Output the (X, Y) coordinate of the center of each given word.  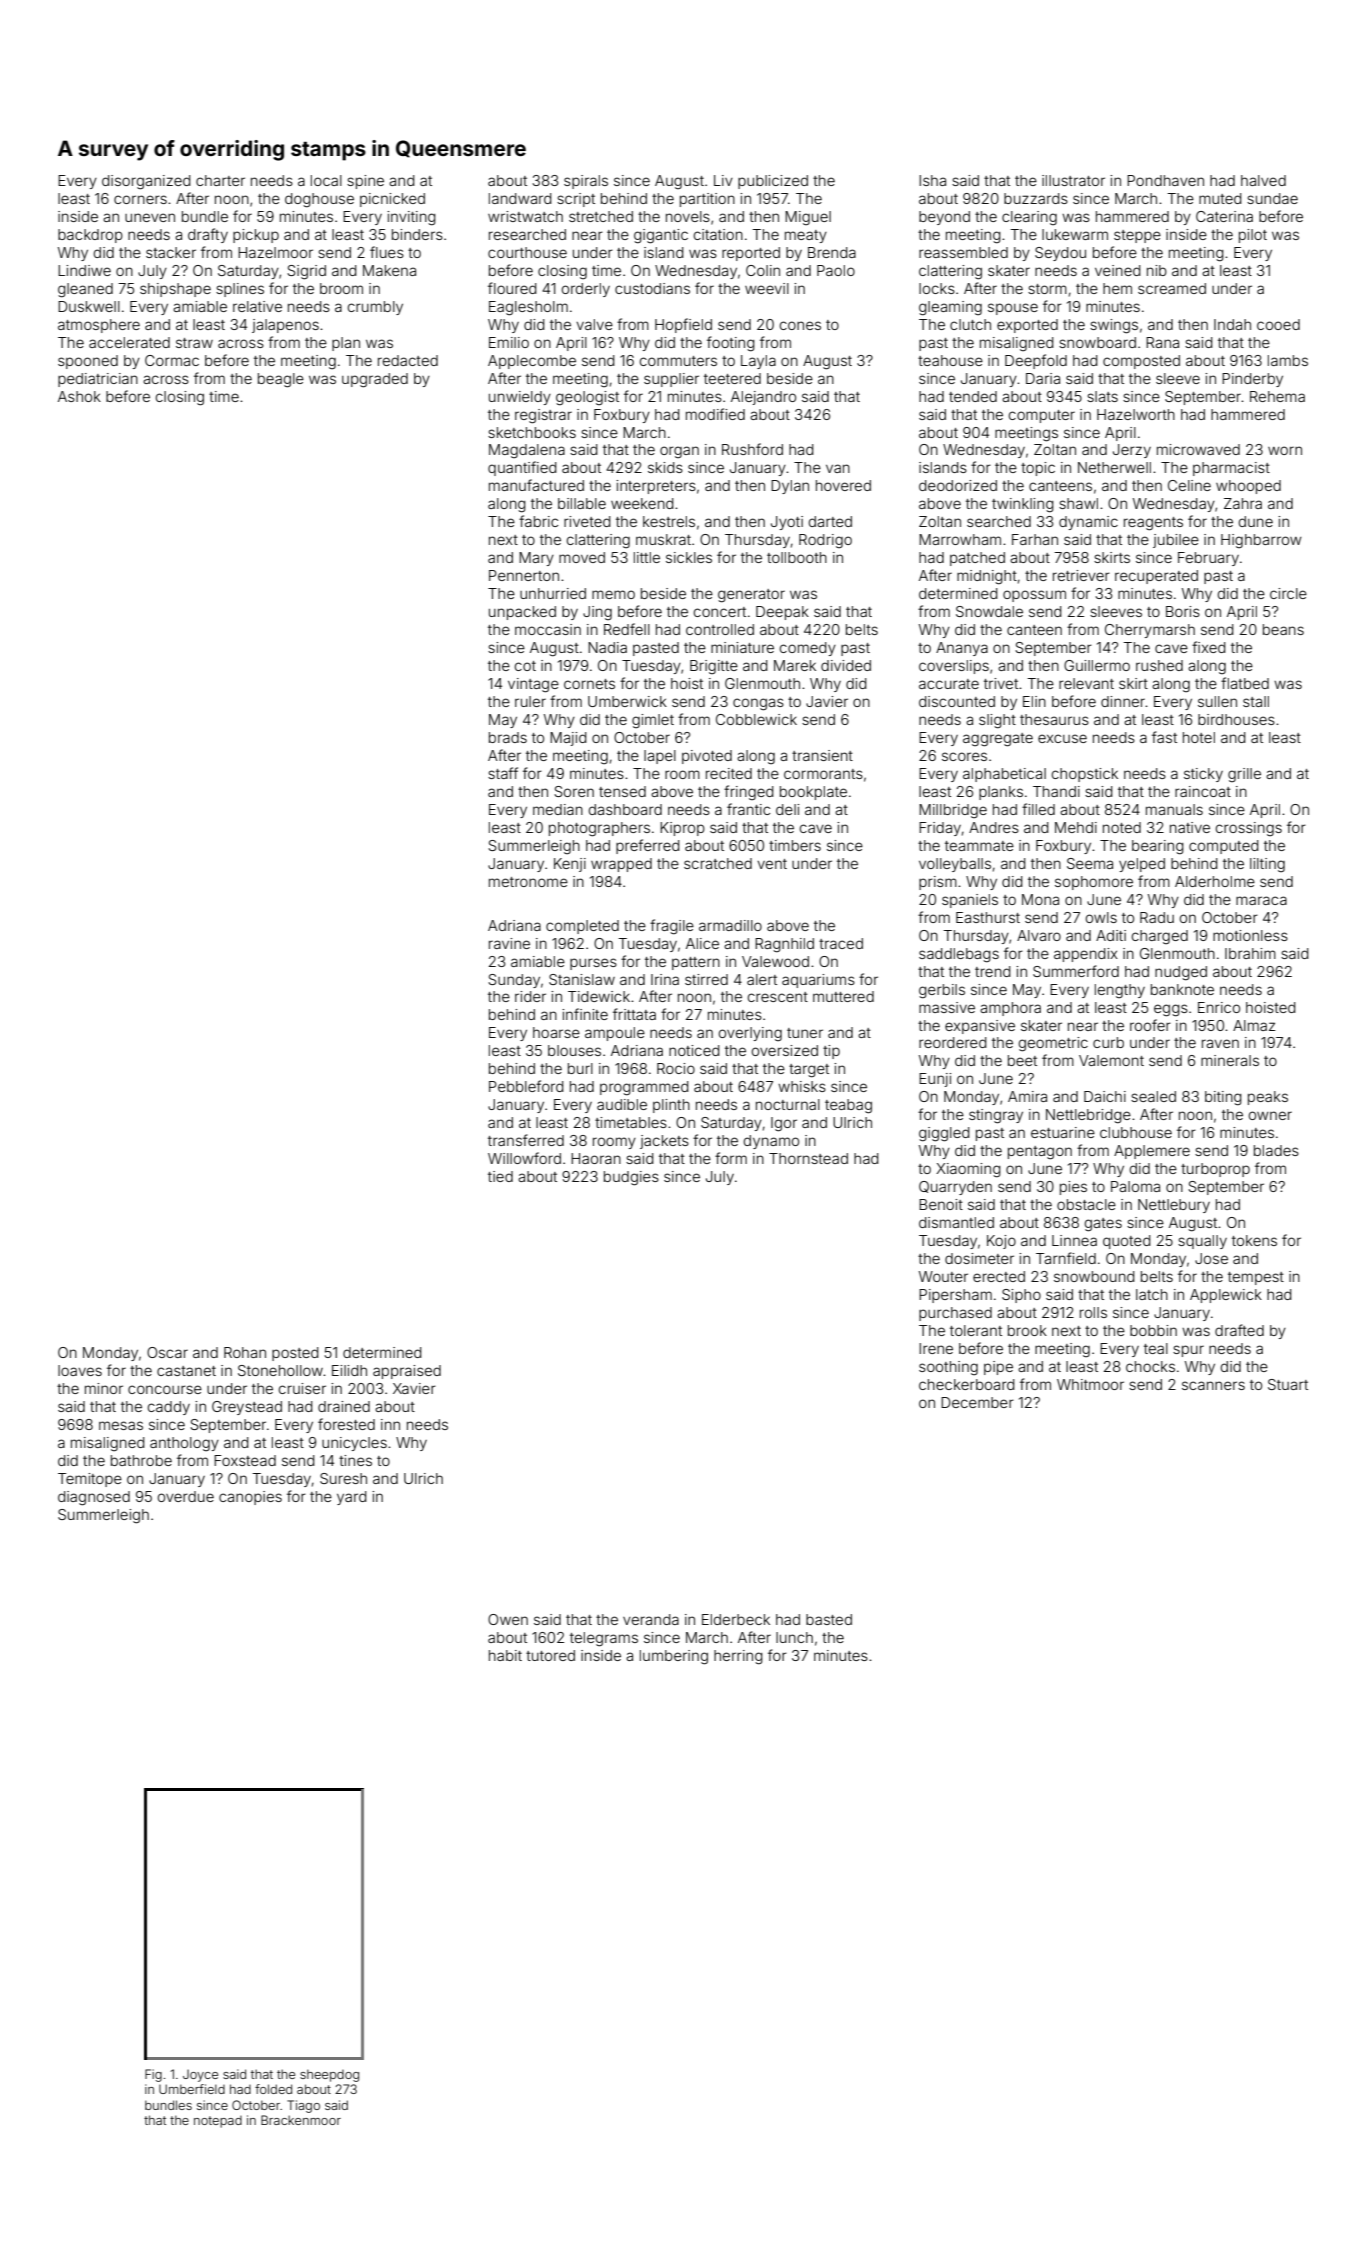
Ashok (79, 396)
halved (1263, 180)
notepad (218, 2122)
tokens (1254, 1240)
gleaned (85, 290)
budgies (631, 1178)
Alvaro (1039, 935)
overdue (186, 1496)
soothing (948, 1368)
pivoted (707, 757)
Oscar (167, 1352)
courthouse (527, 252)
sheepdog (329, 2075)
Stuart (1288, 1384)
